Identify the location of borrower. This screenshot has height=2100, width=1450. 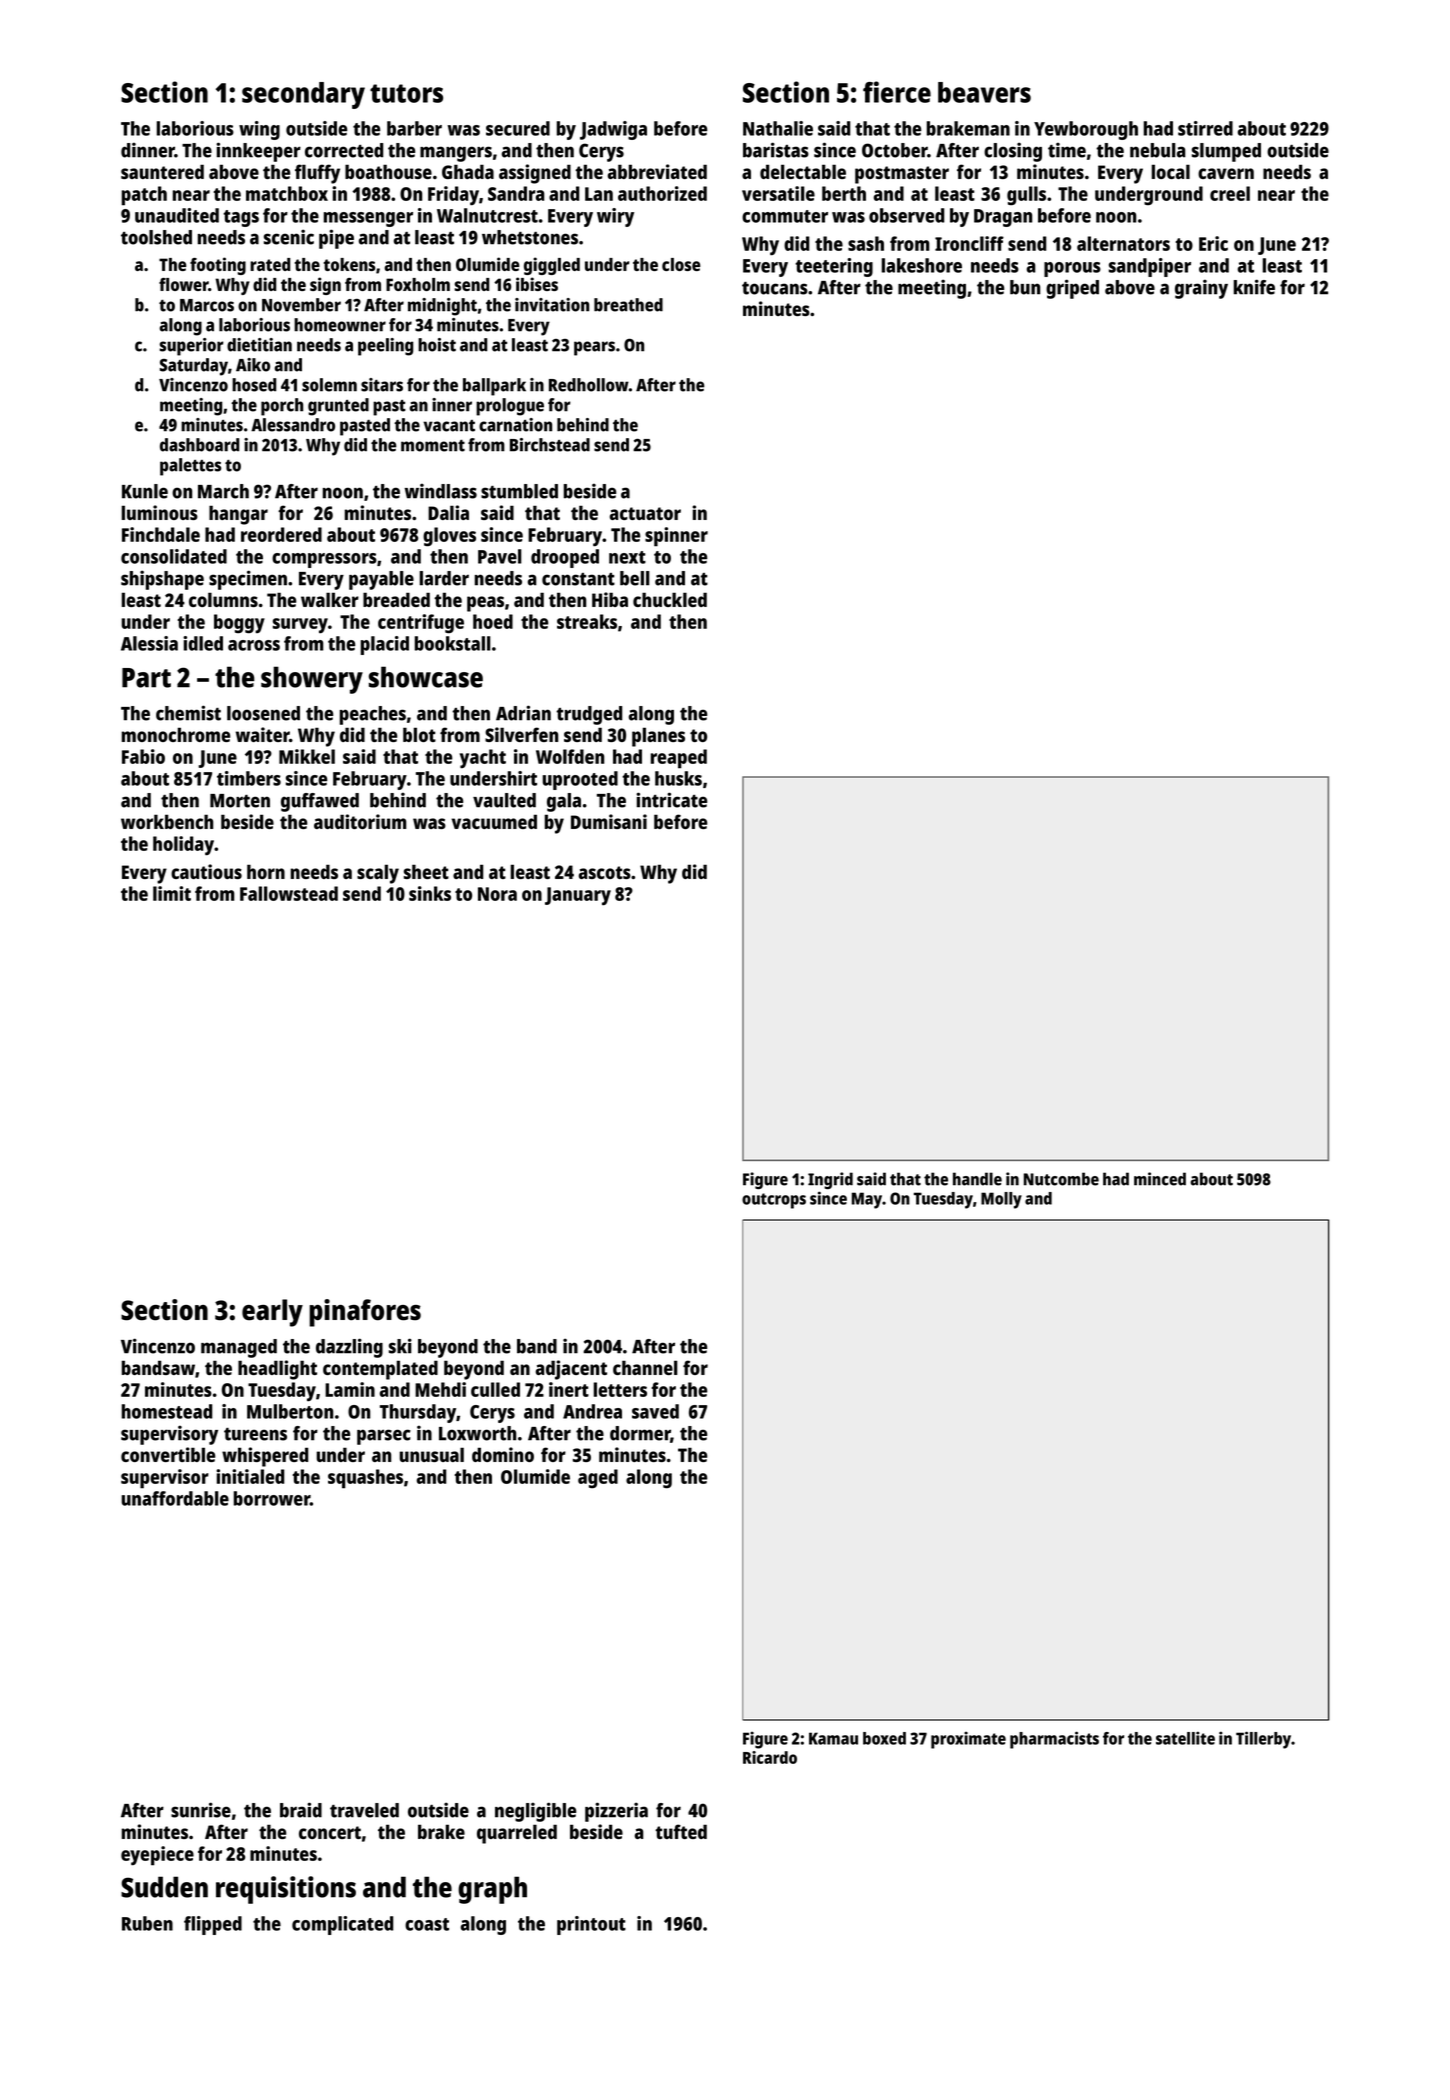
(272, 1498).
